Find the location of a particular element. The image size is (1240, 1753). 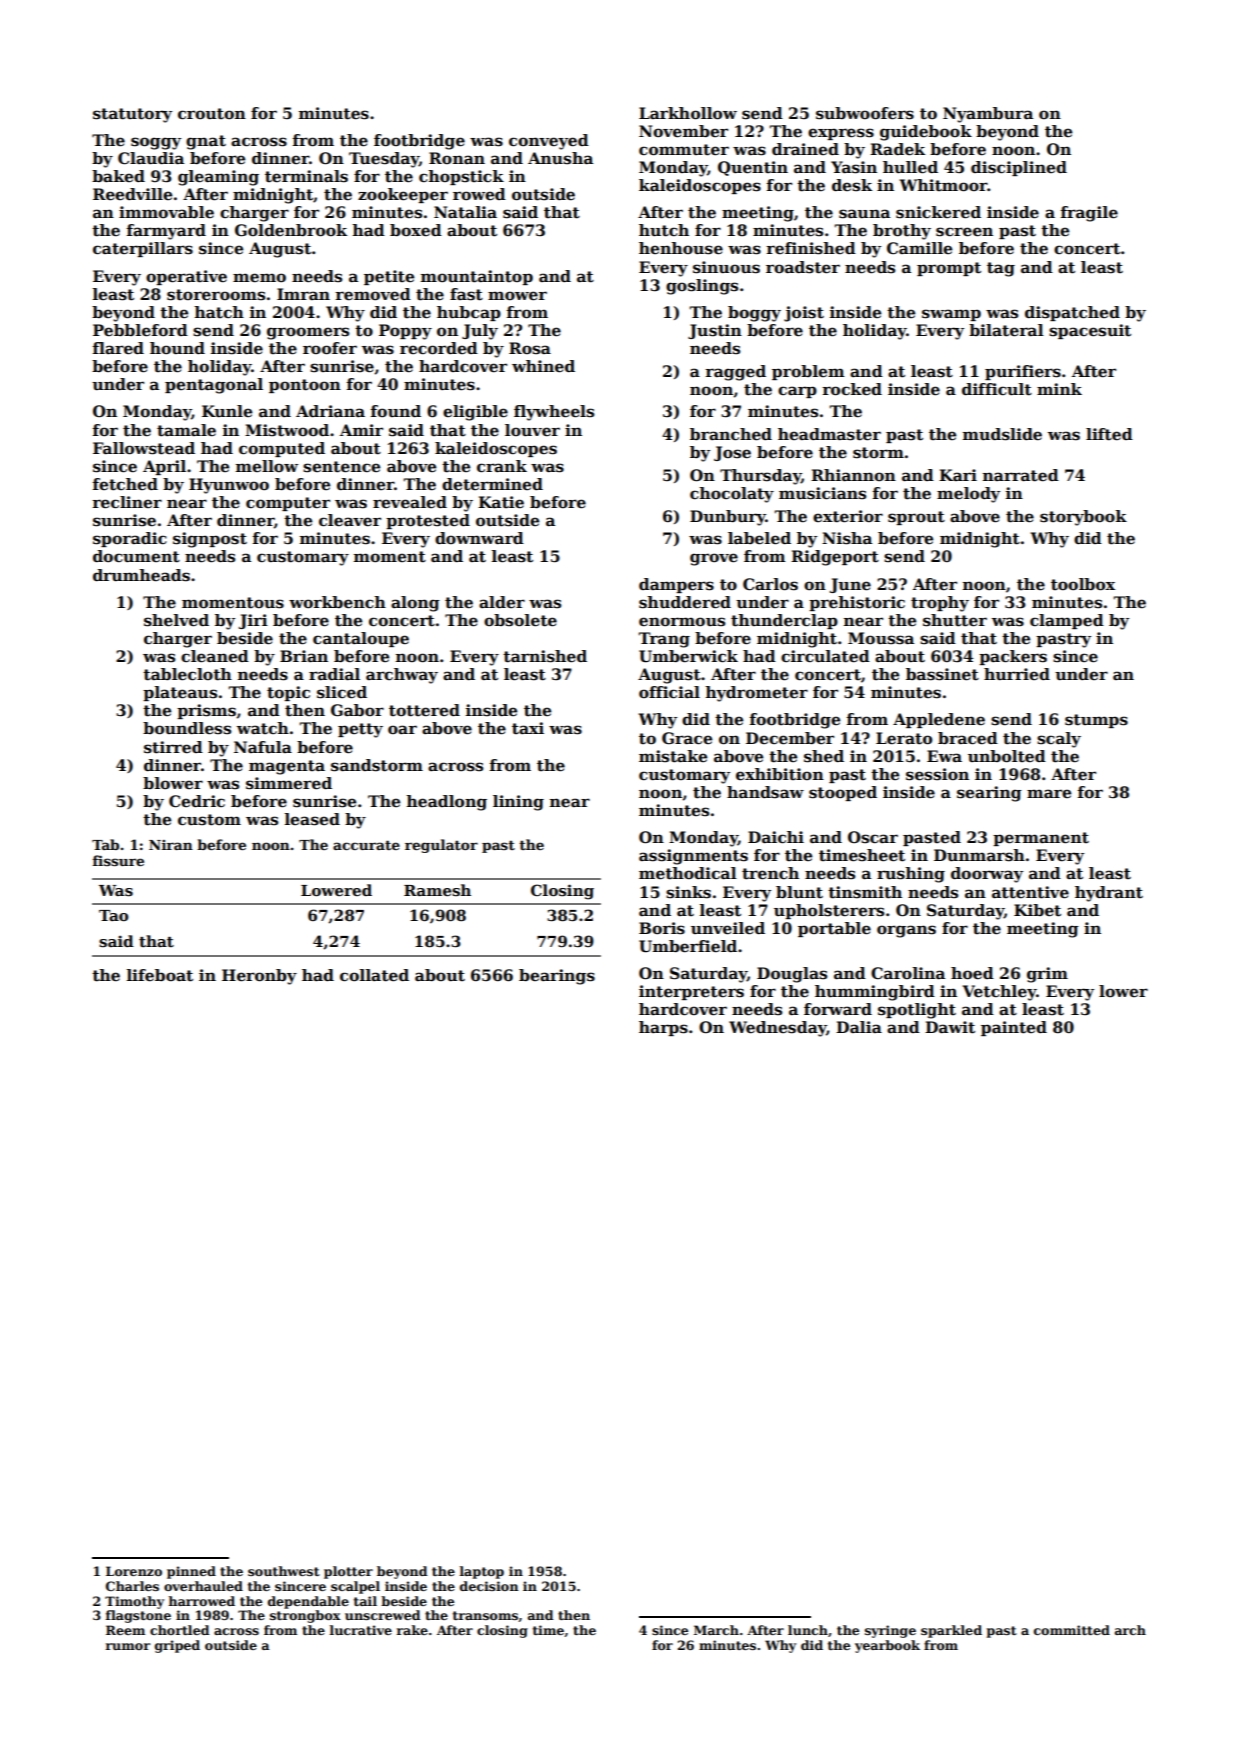

accurate is located at coordinates (366, 845).
